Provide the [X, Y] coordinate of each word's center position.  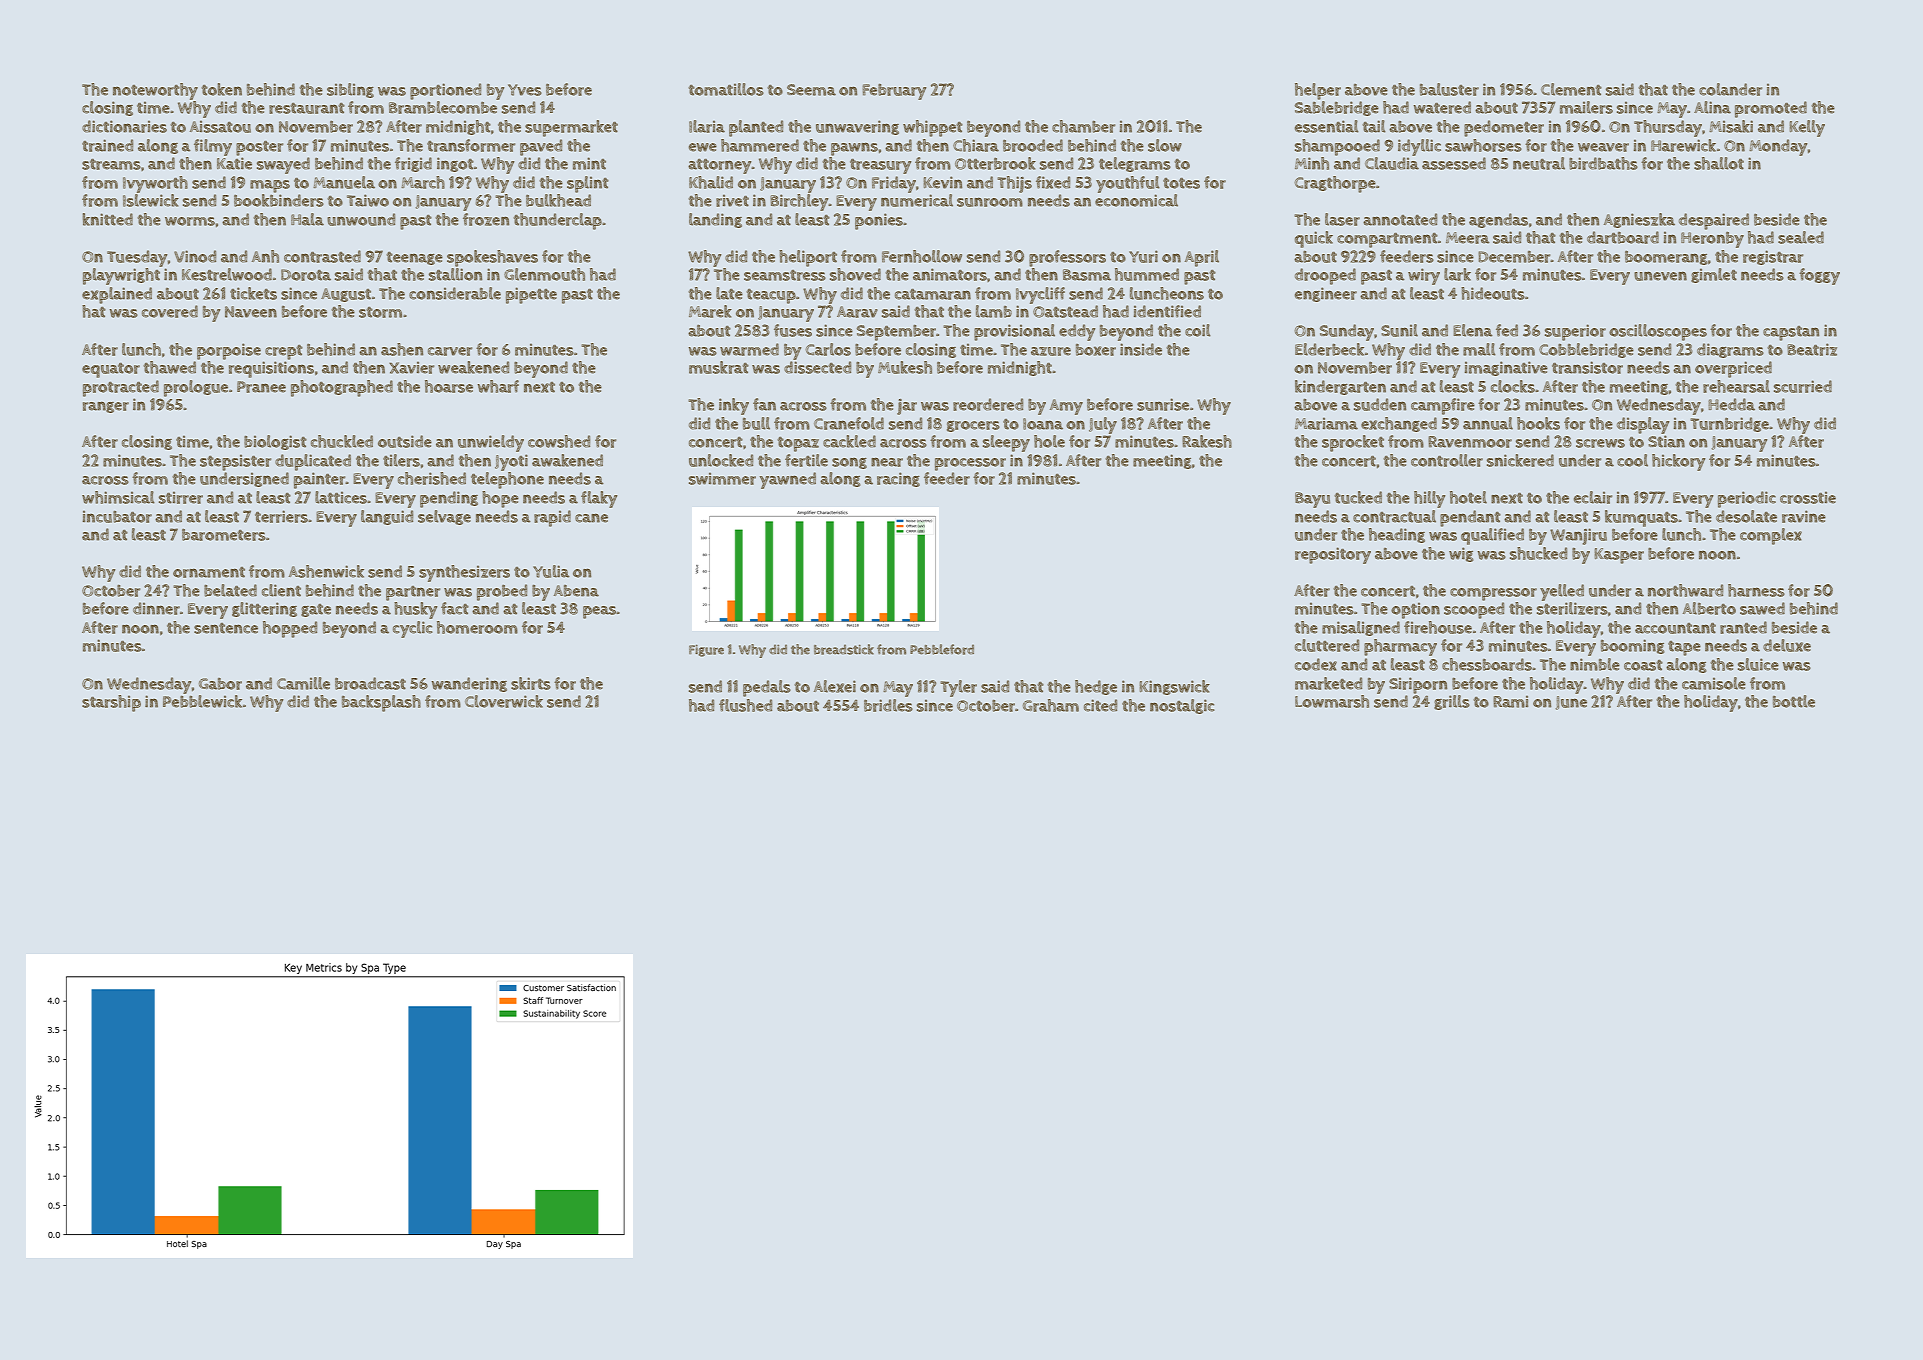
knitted [108, 219]
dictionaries [124, 126]
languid [387, 517]
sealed [1801, 237]
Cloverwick [504, 701]
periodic [1747, 499]
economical [1136, 200]
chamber [1083, 126]
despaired [1714, 221]
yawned [788, 480]
